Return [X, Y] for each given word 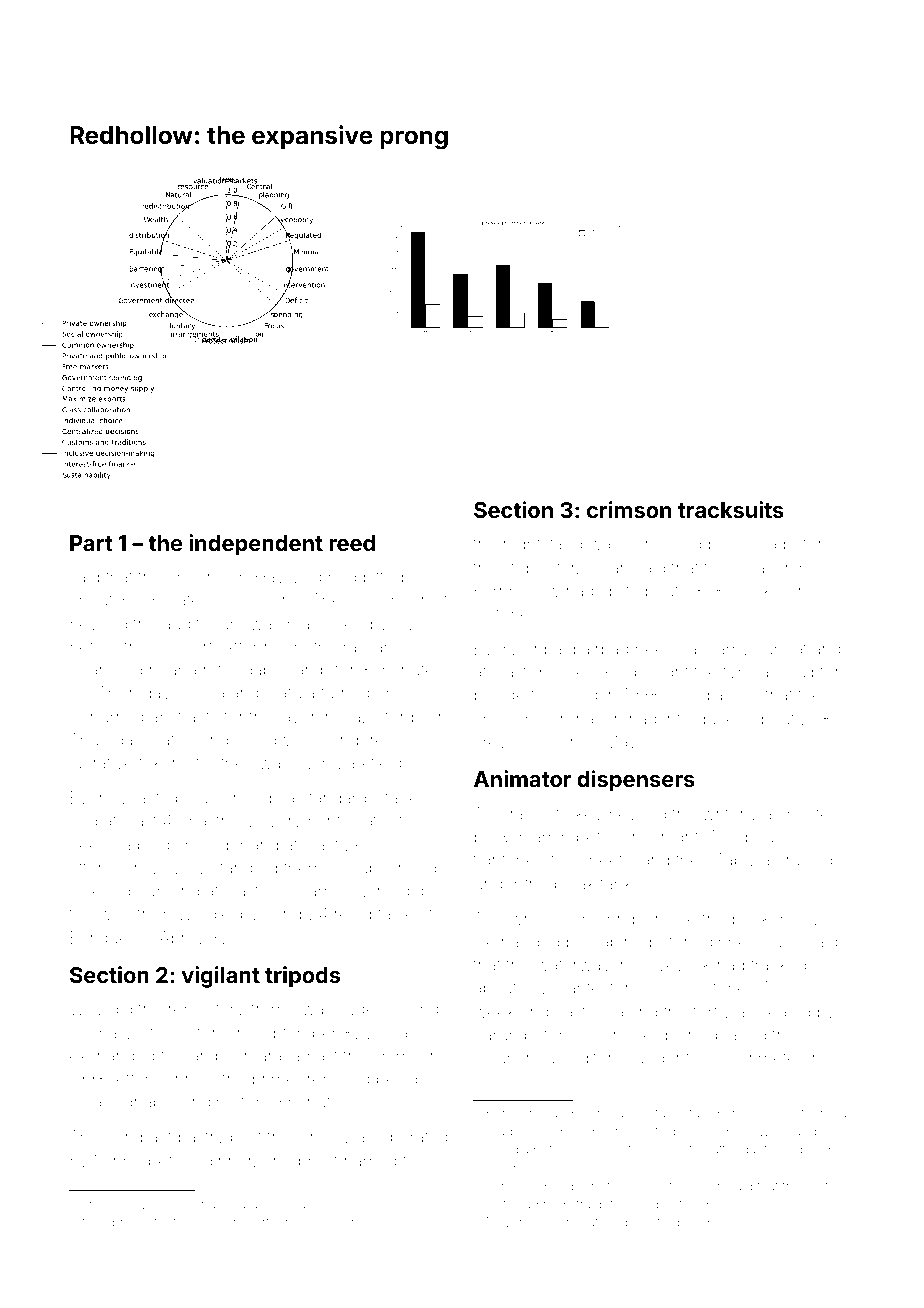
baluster [649, 1222]
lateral [603, 1222]
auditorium [203, 623]
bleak [575, 883]
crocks [754, 591]
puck [211, 1223]
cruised [804, 859]
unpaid [549, 650]
